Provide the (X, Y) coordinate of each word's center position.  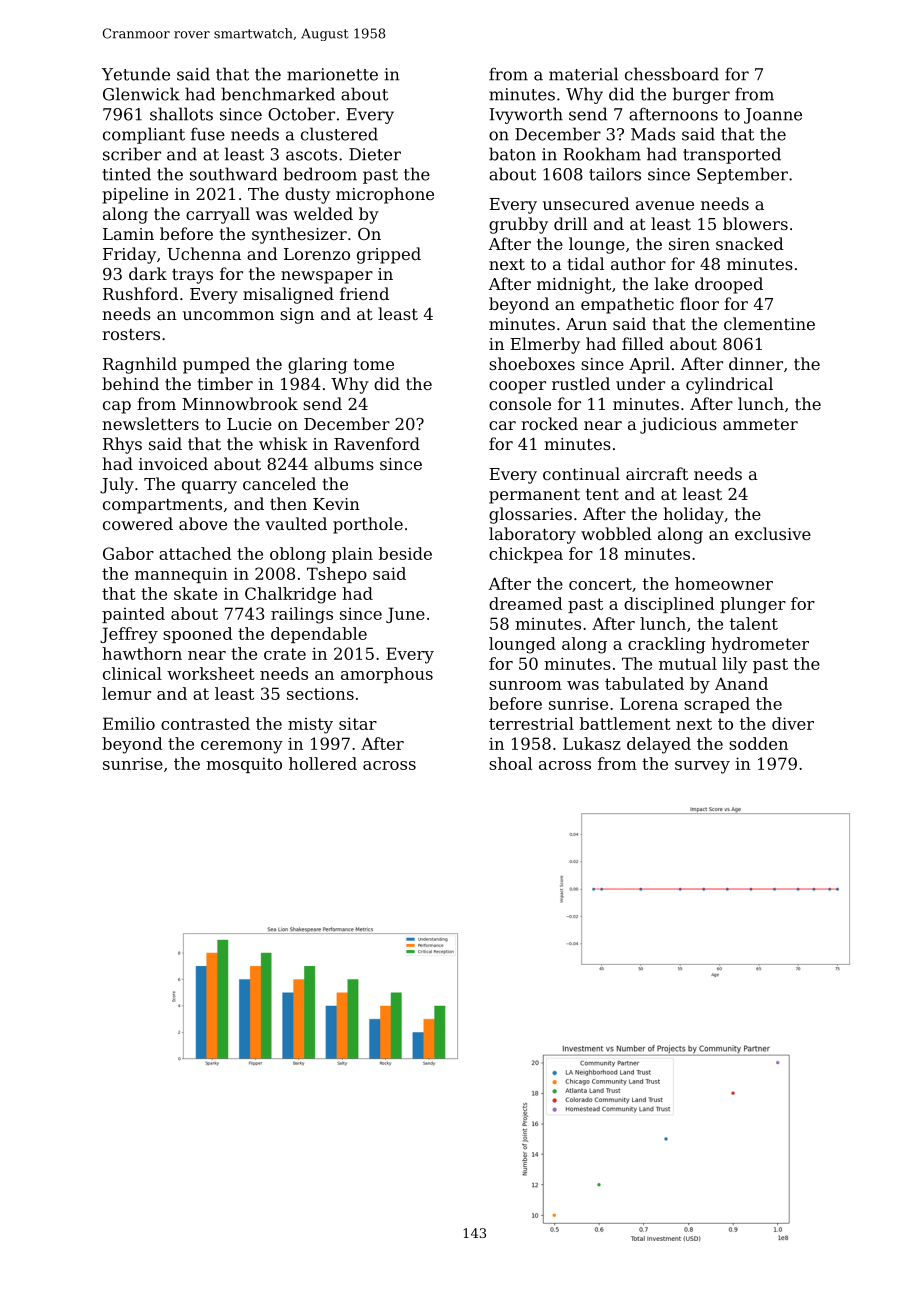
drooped (729, 285)
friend (364, 293)
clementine (769, 323)
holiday (693, 515)
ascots (311, 155)
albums (344, 463)
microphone (385, 195)
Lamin (128, 234)
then (288, 503)
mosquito (244, 765)
